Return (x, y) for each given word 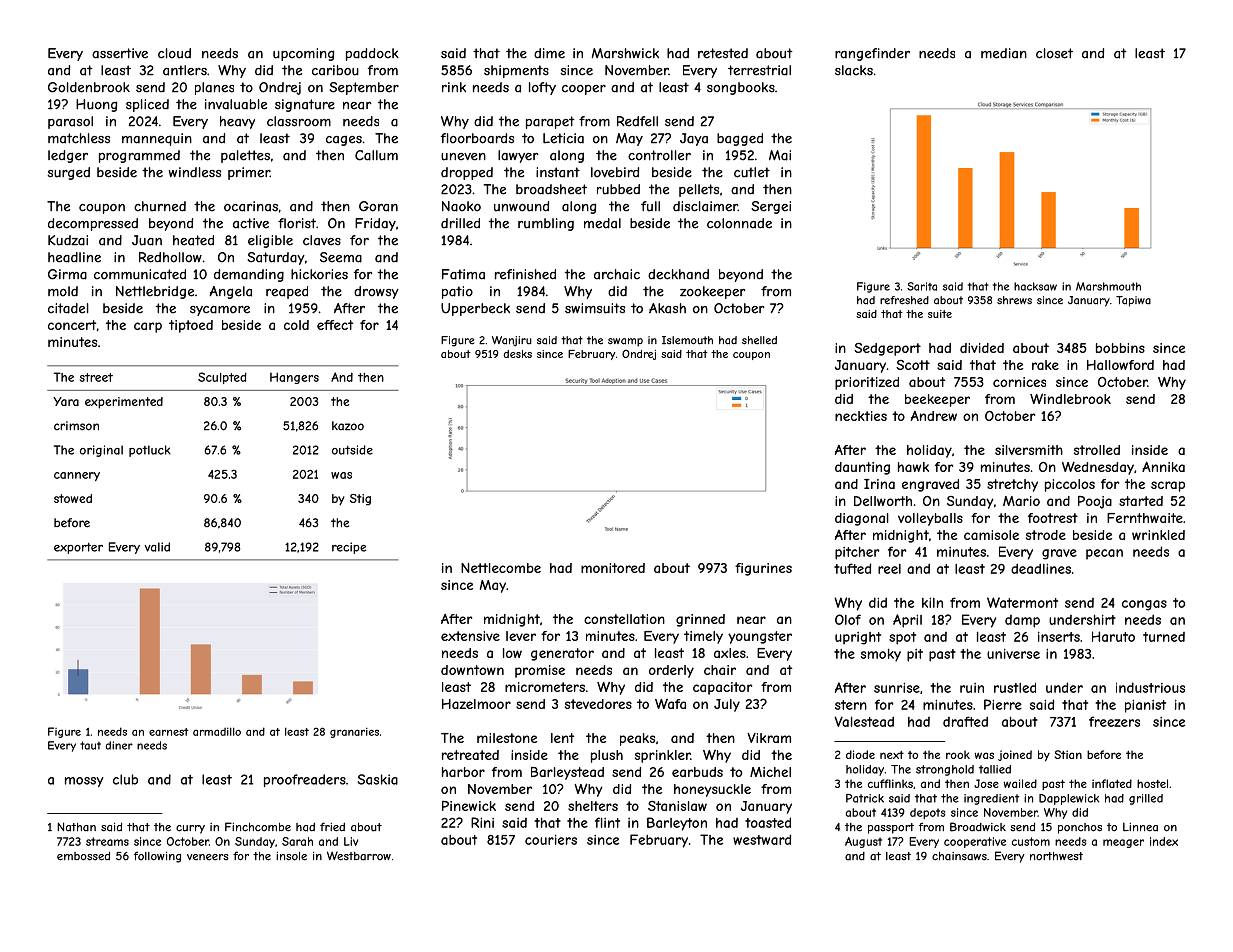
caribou (335, 70)
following (157, 857)
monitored (613, 568)
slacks (854, 70)
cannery (77, 476)
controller (659, 155)
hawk (913, 467)
